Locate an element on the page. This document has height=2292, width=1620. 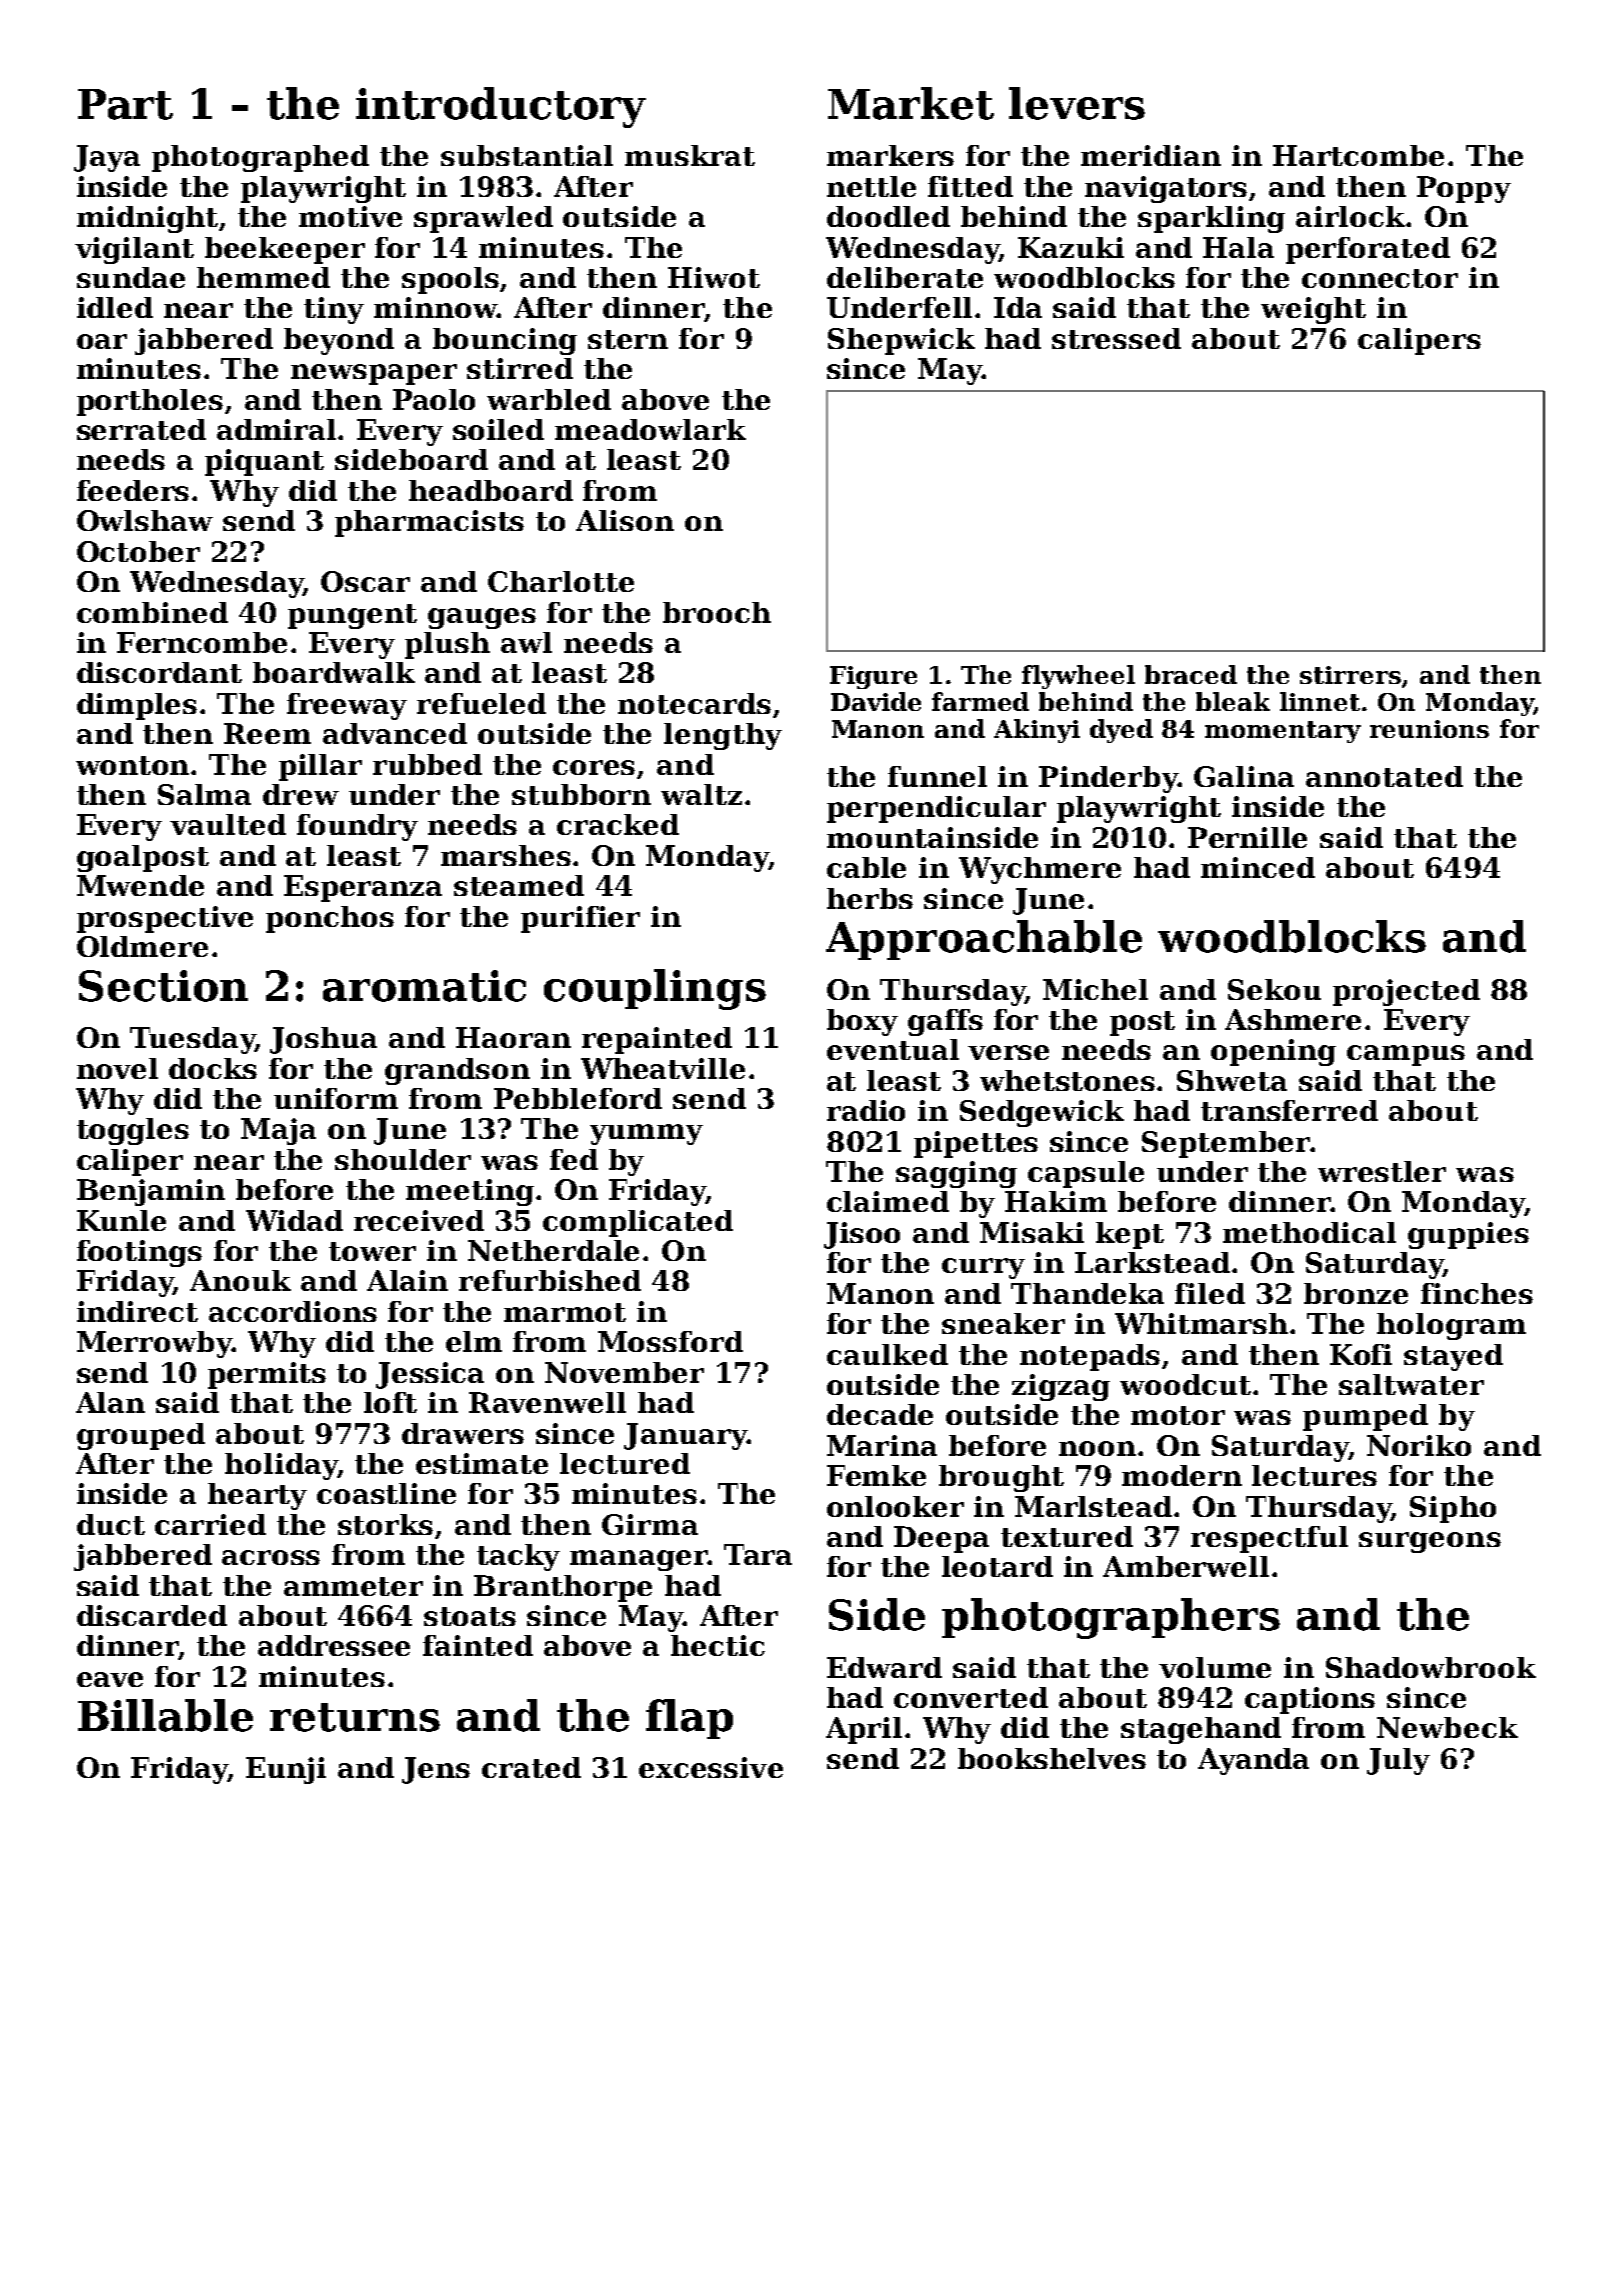
bronze is located at coordinates (1356, 1293).
